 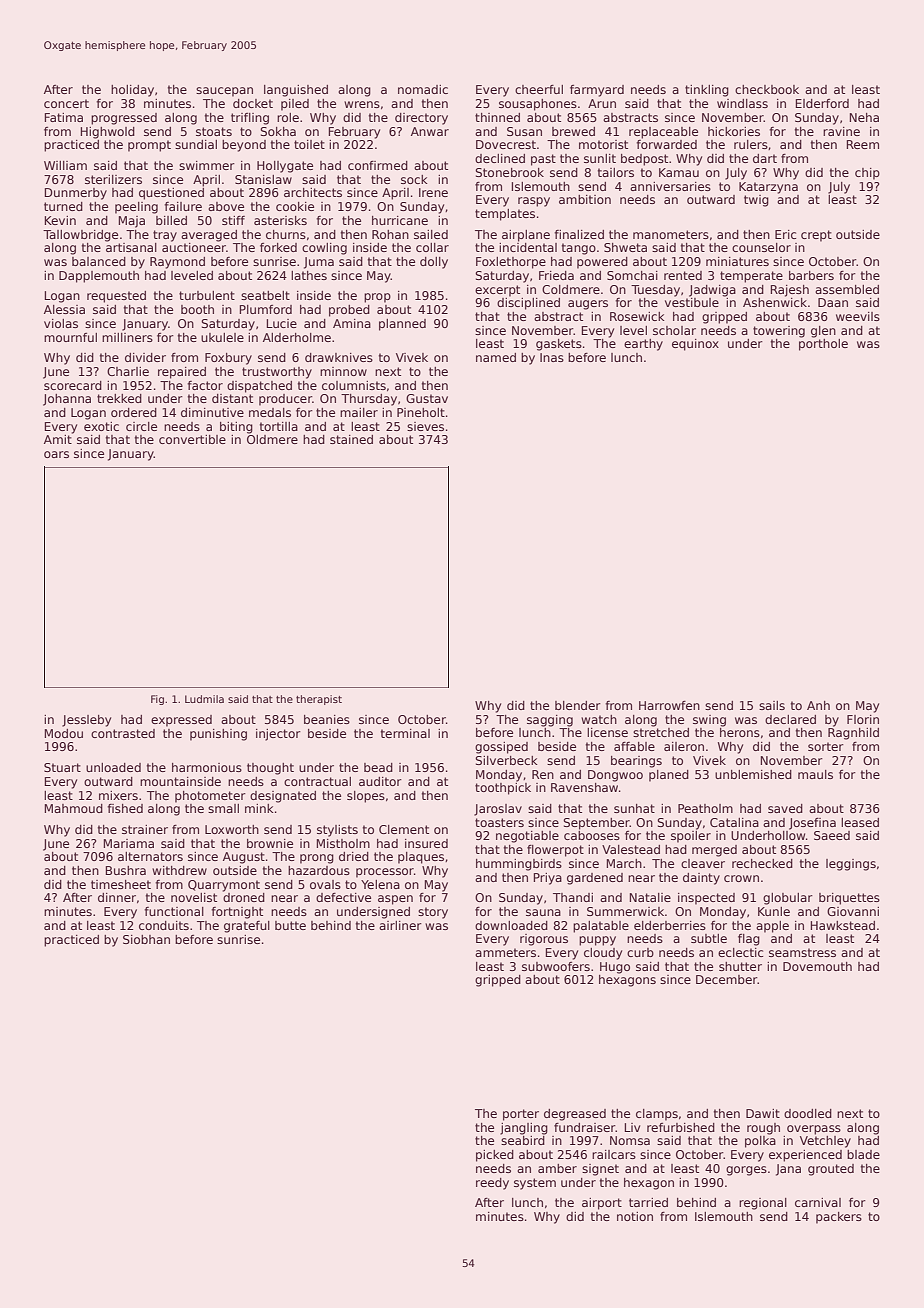 What do you see at coordinates (492, 1184) in the image?
I see `reedy` at bounding box center [492, 1184].
